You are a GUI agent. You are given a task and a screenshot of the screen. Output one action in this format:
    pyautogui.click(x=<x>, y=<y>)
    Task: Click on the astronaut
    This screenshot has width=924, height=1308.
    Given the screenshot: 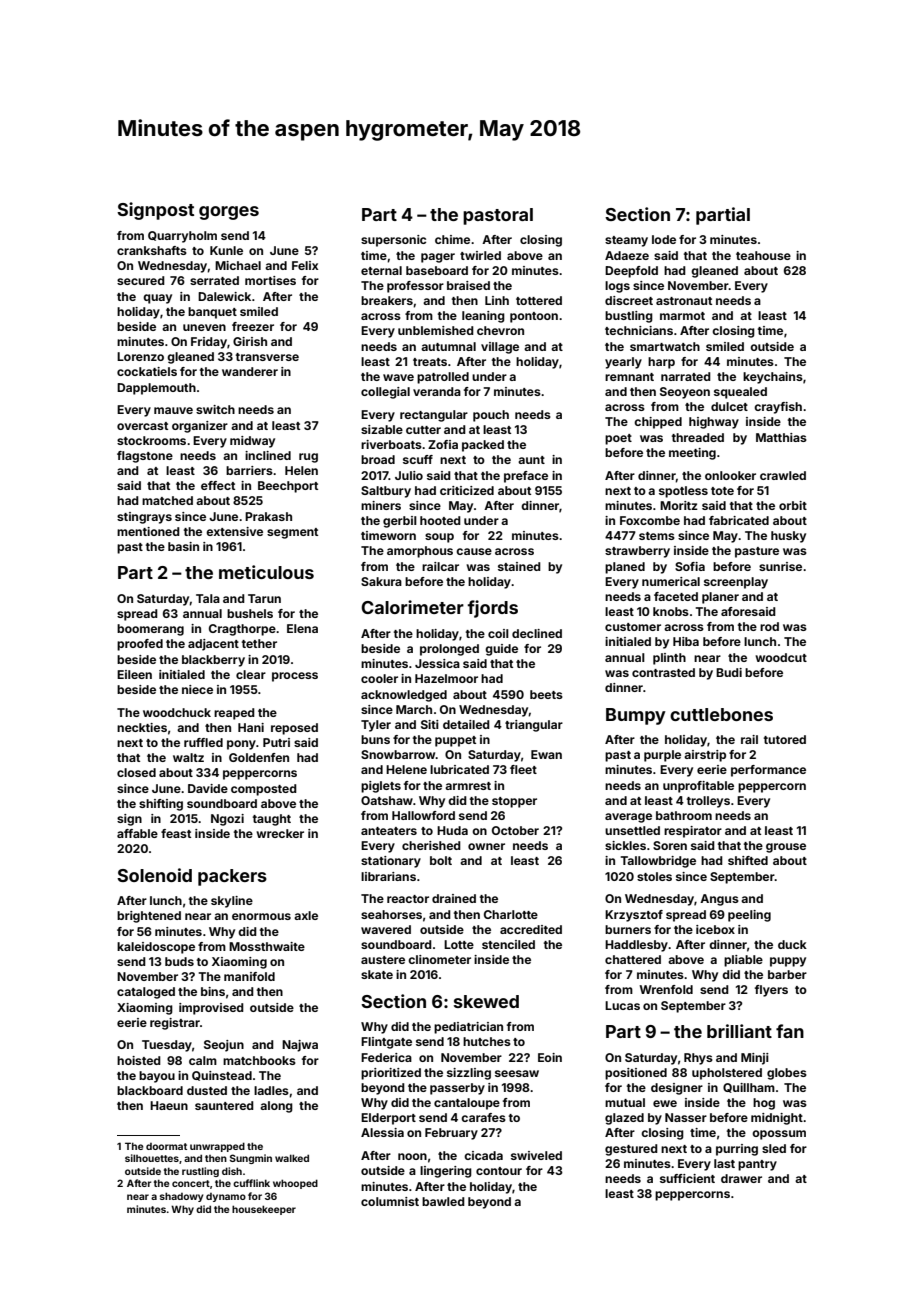 What is the action you would take?
    pyautogui.click(x=684, y=301)
